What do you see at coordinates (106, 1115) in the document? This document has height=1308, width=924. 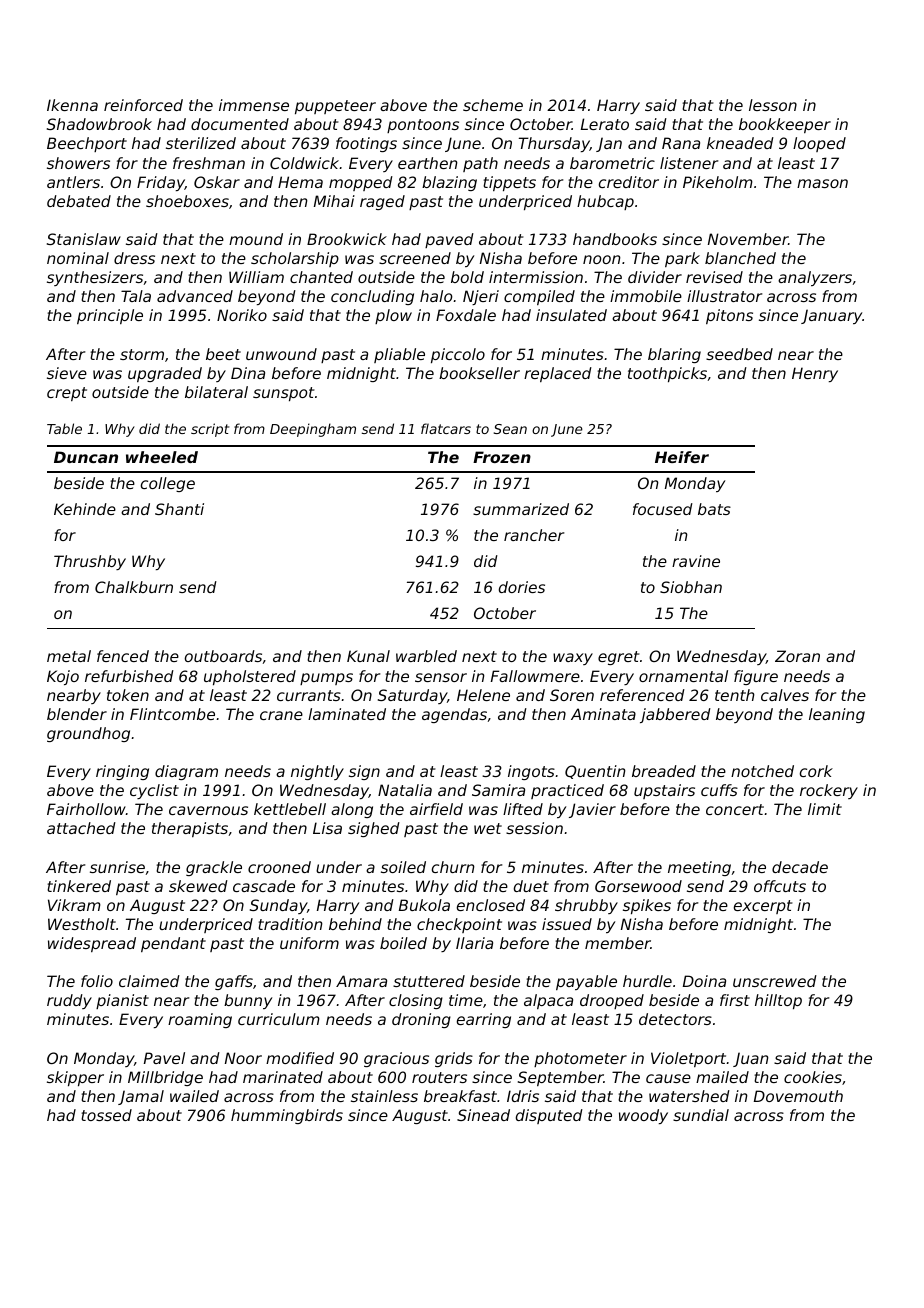 I see `tossed` at bounding box center [106, 1115].
